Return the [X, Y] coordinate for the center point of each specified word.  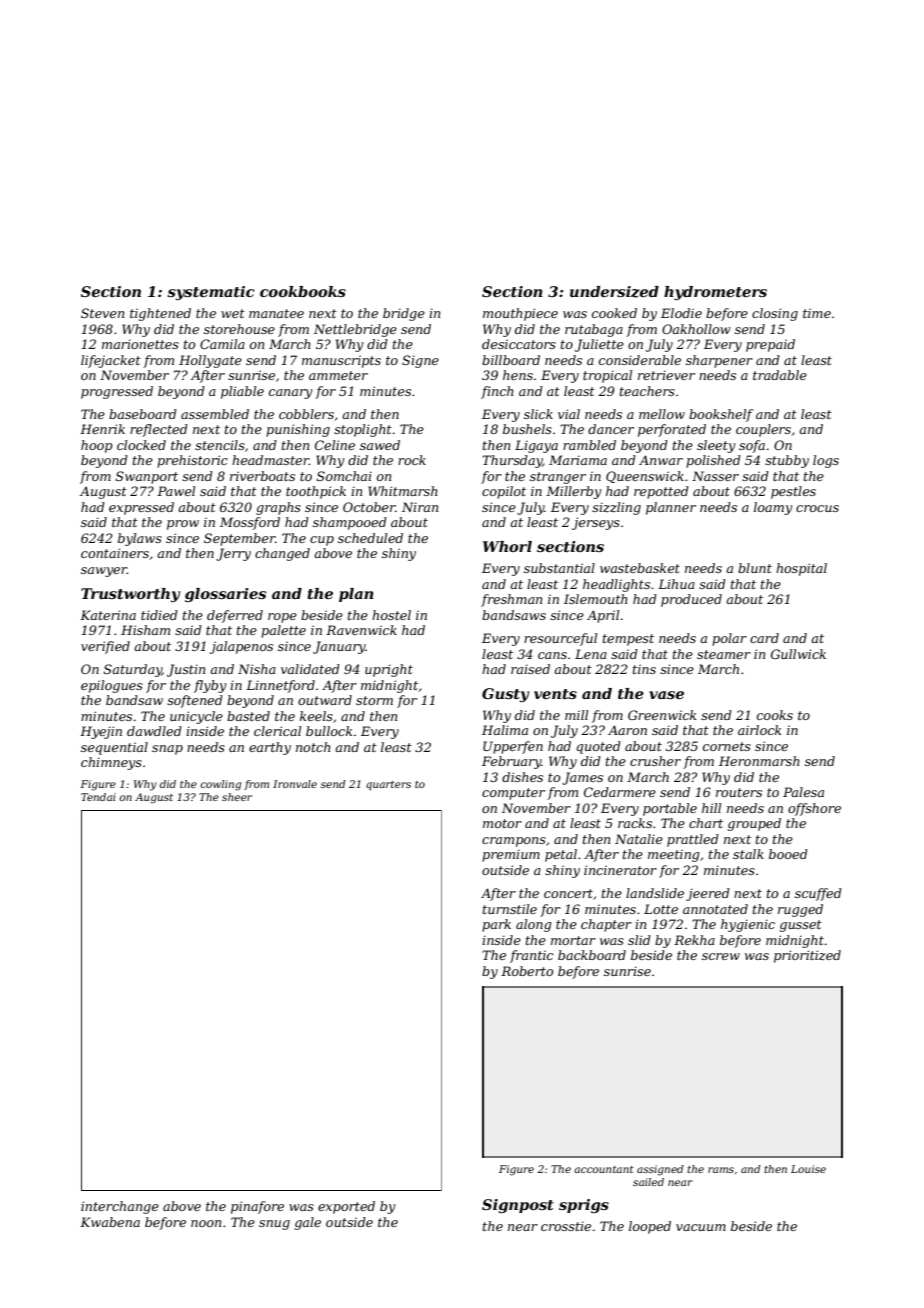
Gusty [505, 695]
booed [788, 854]
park [496, 925]
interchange [120, 1207]
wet [233, 313]
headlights [616, 585]
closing [775, 314]
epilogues [112, 686]
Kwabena [110, 1222]
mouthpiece [520, 314]
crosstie [566, 1226]
